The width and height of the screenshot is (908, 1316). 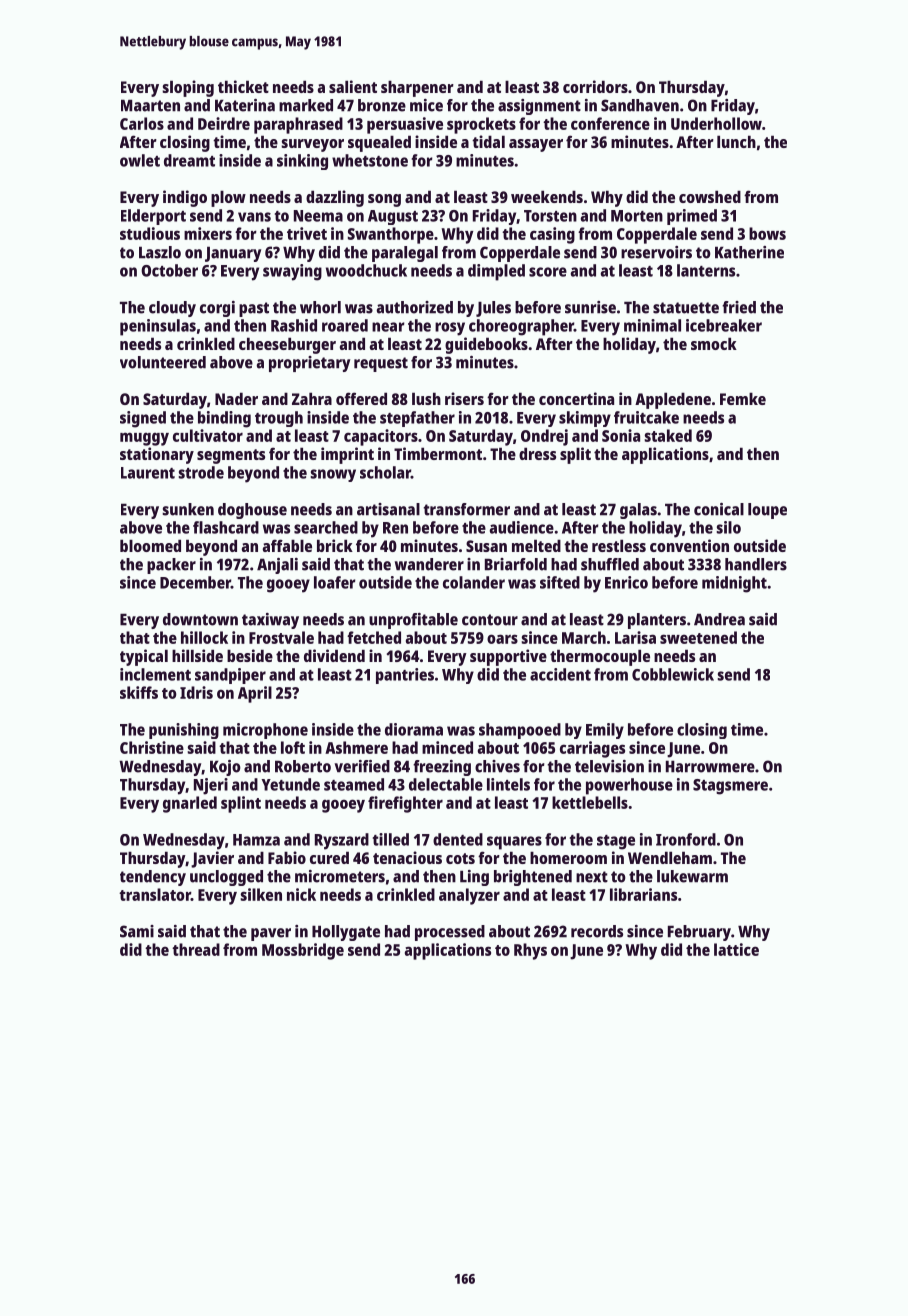 I want to click on Femke, so click(x=743, y=398).
